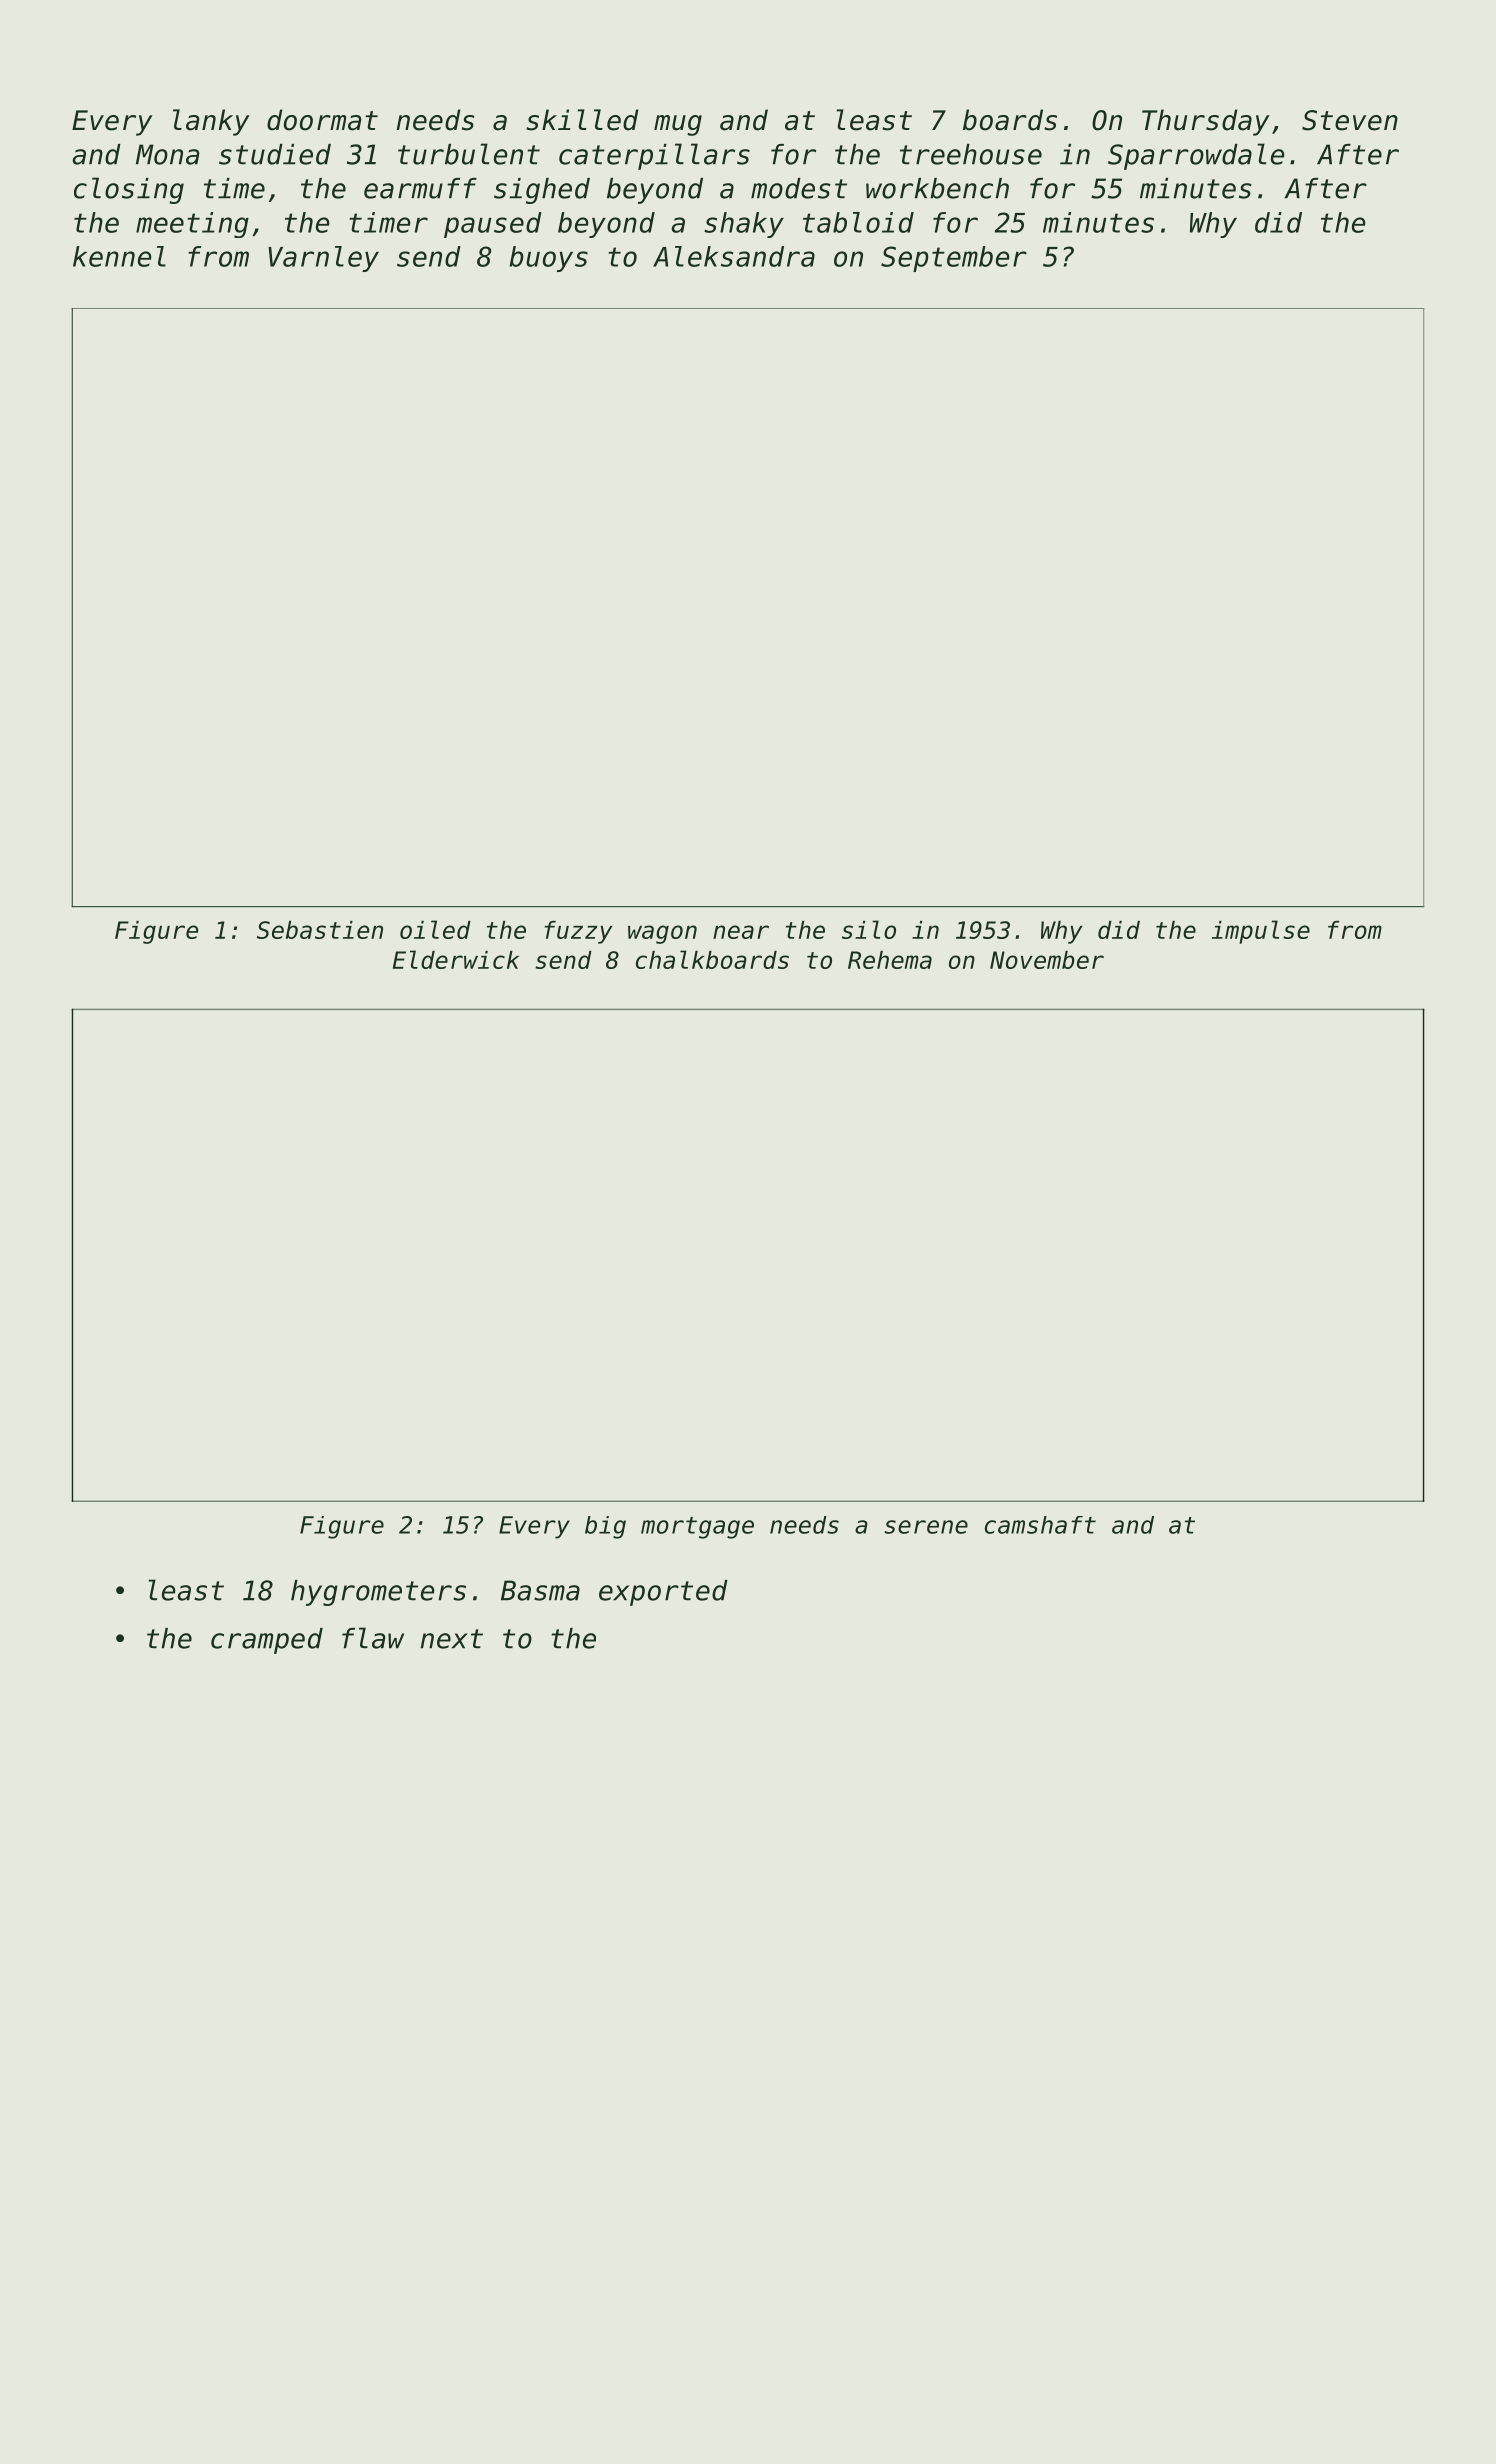 This document has width=1496, height=2464. What do you see at coordinates (869, 929) in the document?
I see `silo` at bounding box center [869, 929].
